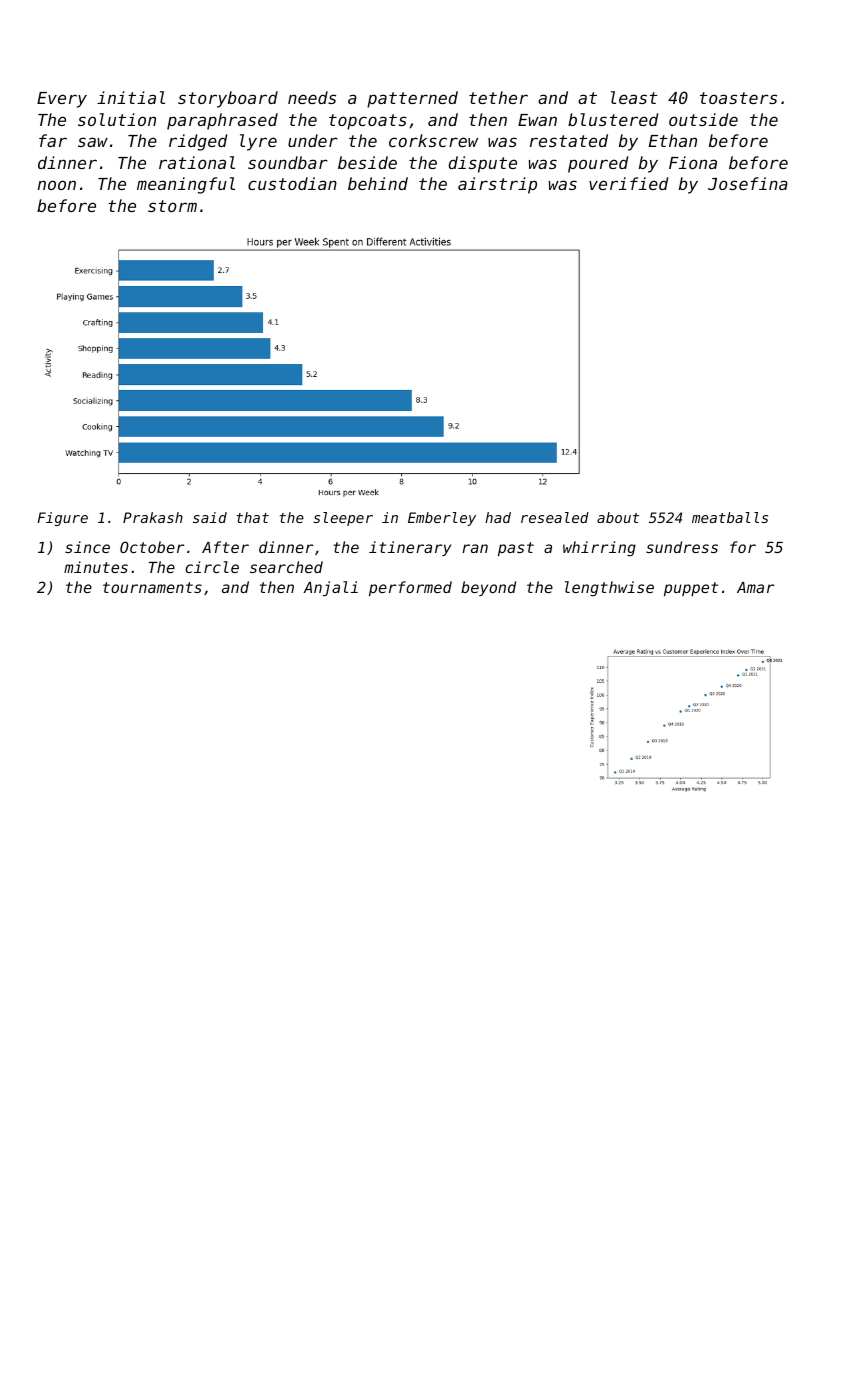 This screenshot has height=1400, width=849. What do you see at coordinates (292, 183) in the screenshot?
I see `custodian` at bounding box center [292, 183].
